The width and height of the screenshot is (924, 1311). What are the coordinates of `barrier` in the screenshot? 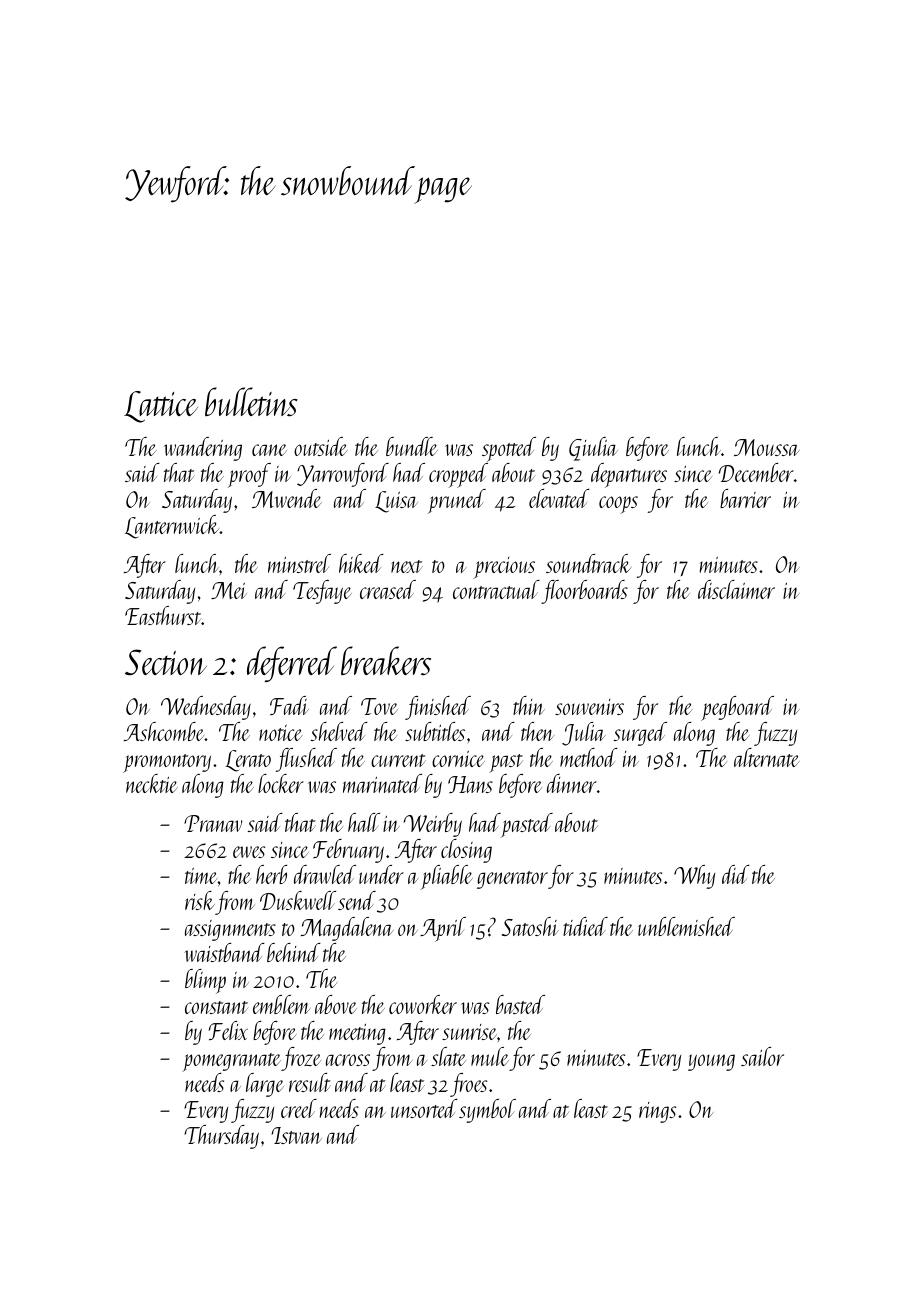 It's located at (745, 498).
